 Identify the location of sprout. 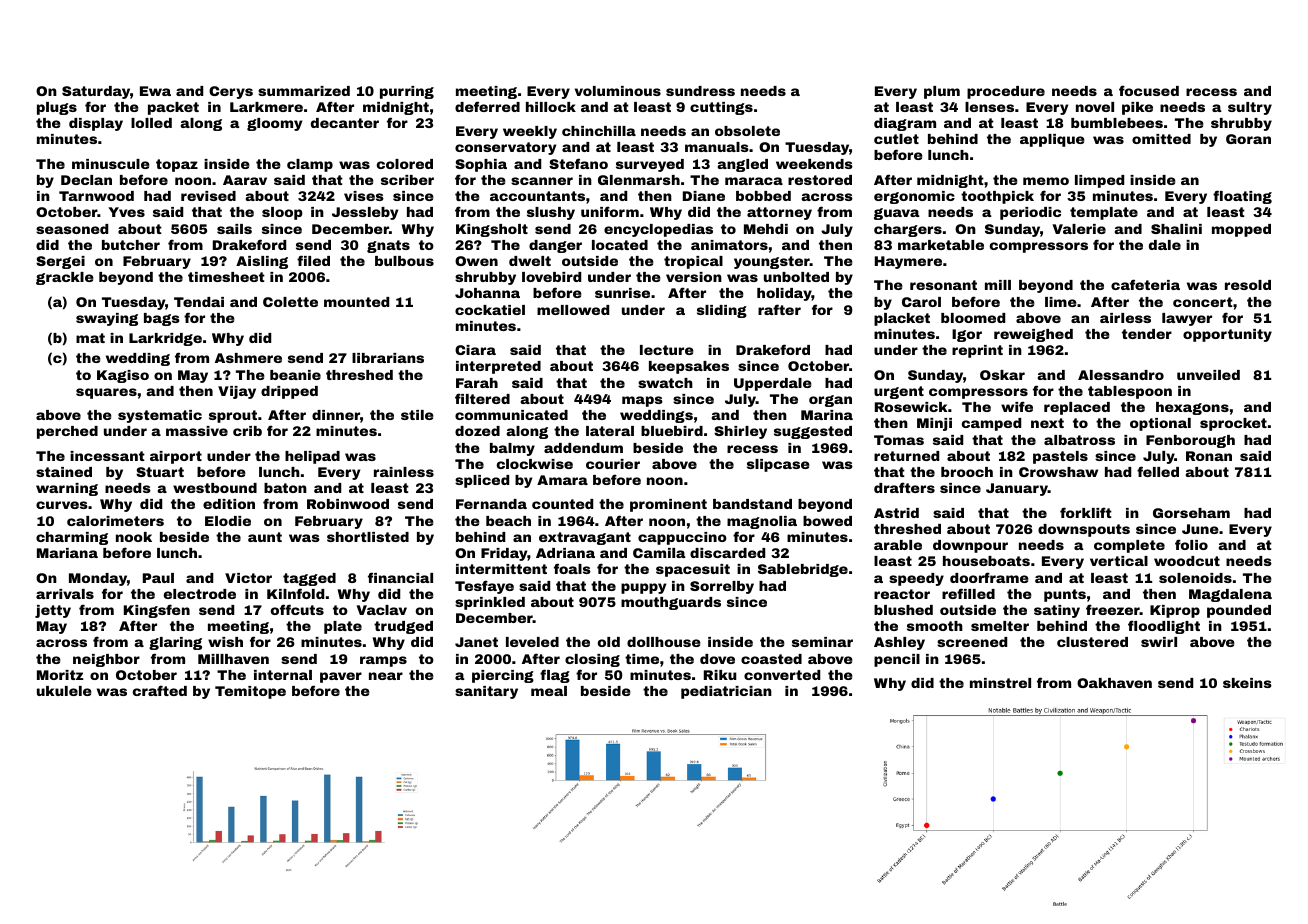
(233, 416).
